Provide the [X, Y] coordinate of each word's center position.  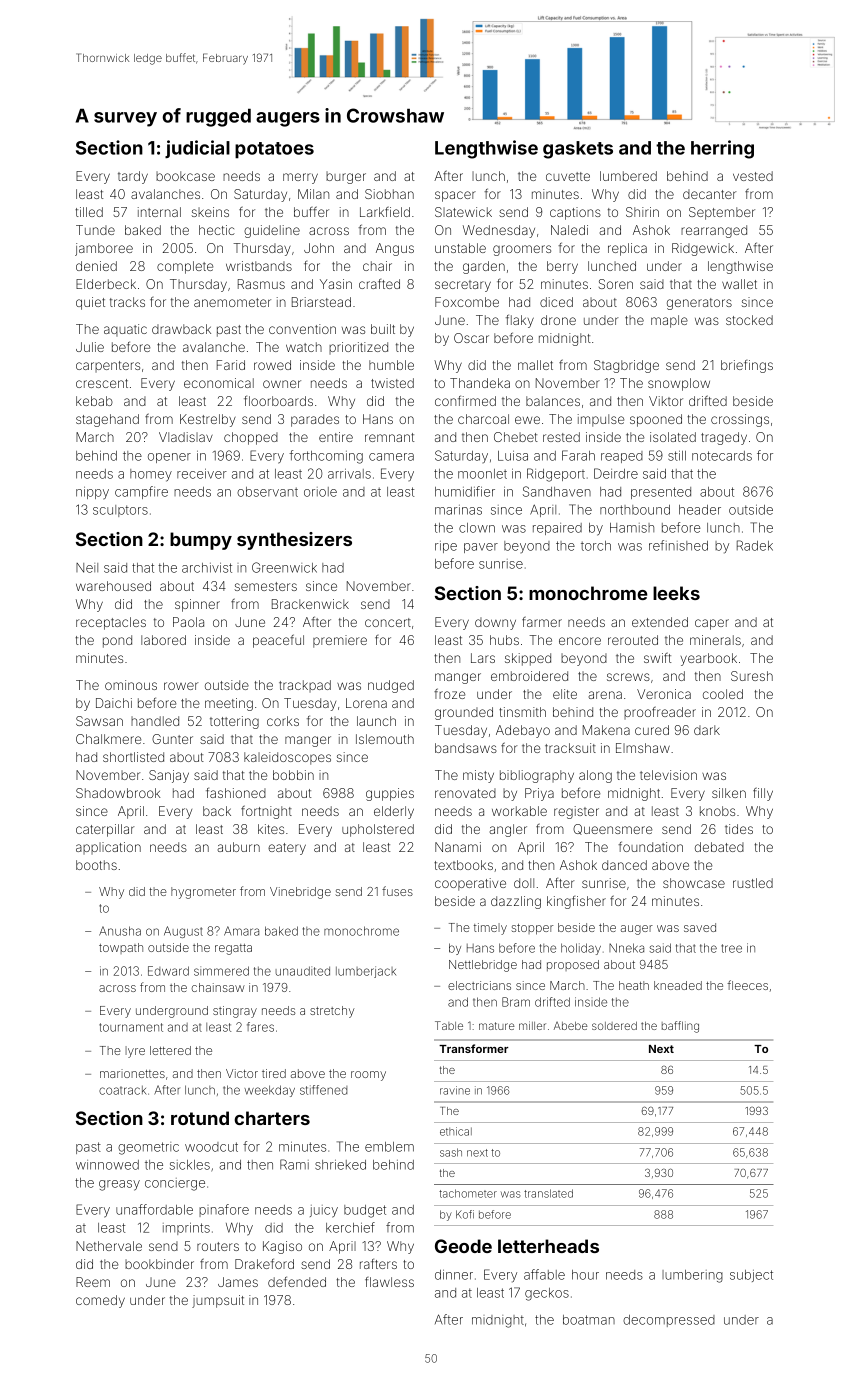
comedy [100, 1301]
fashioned [236, 792]
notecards [722, 456]
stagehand [107, 420]
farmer [542, 621]
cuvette [568, 176]
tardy [133, 177]
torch [596, 546]
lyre [135, 1052]
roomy [368, 1076]
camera [391, 457]
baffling [680, 1027]
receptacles [111, 623]
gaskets [578, 150]
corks [283, 721]
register [576, 812]
